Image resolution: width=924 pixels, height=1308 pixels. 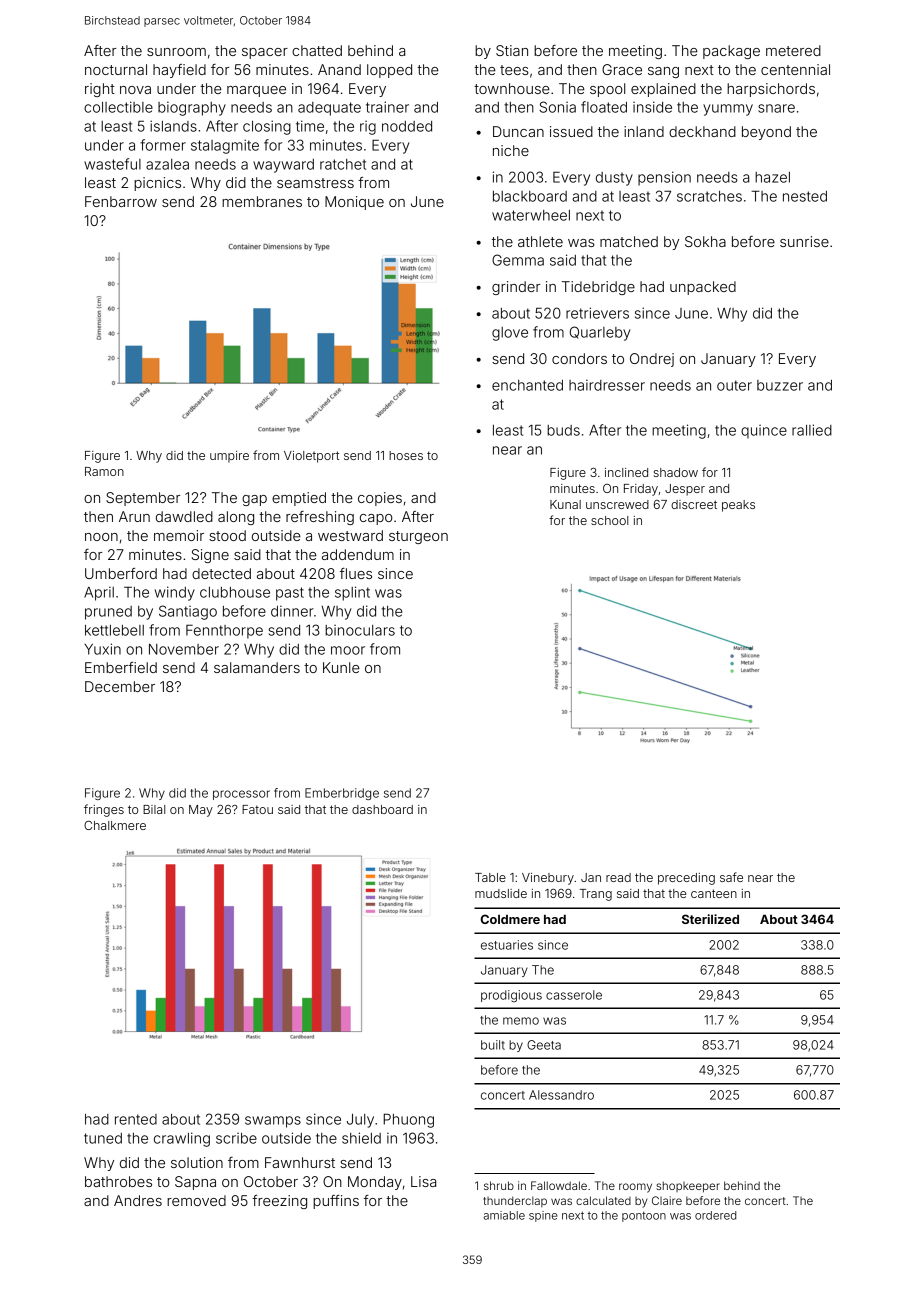 What do you see at coordinates (176, 52) in the screenshot?
I see `sunroom` at bounding box center [176, 52].
